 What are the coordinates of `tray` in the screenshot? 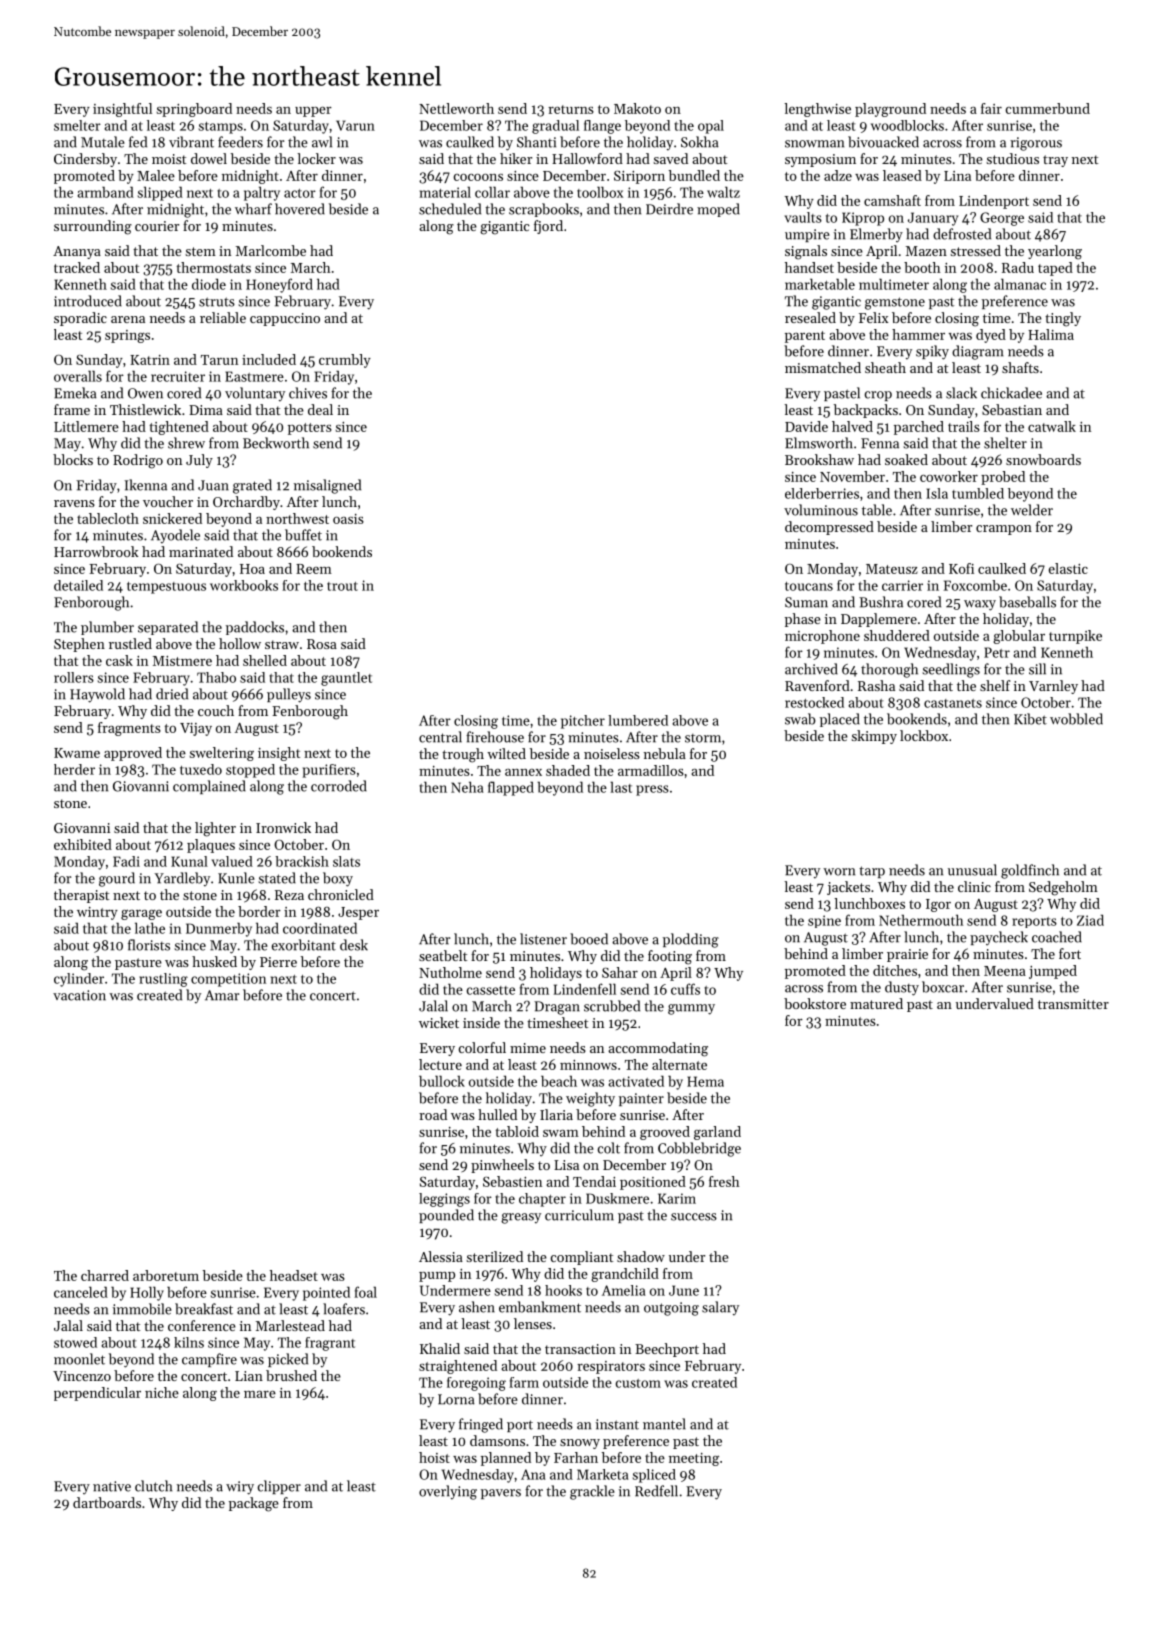 It's located at (1055, 161).
